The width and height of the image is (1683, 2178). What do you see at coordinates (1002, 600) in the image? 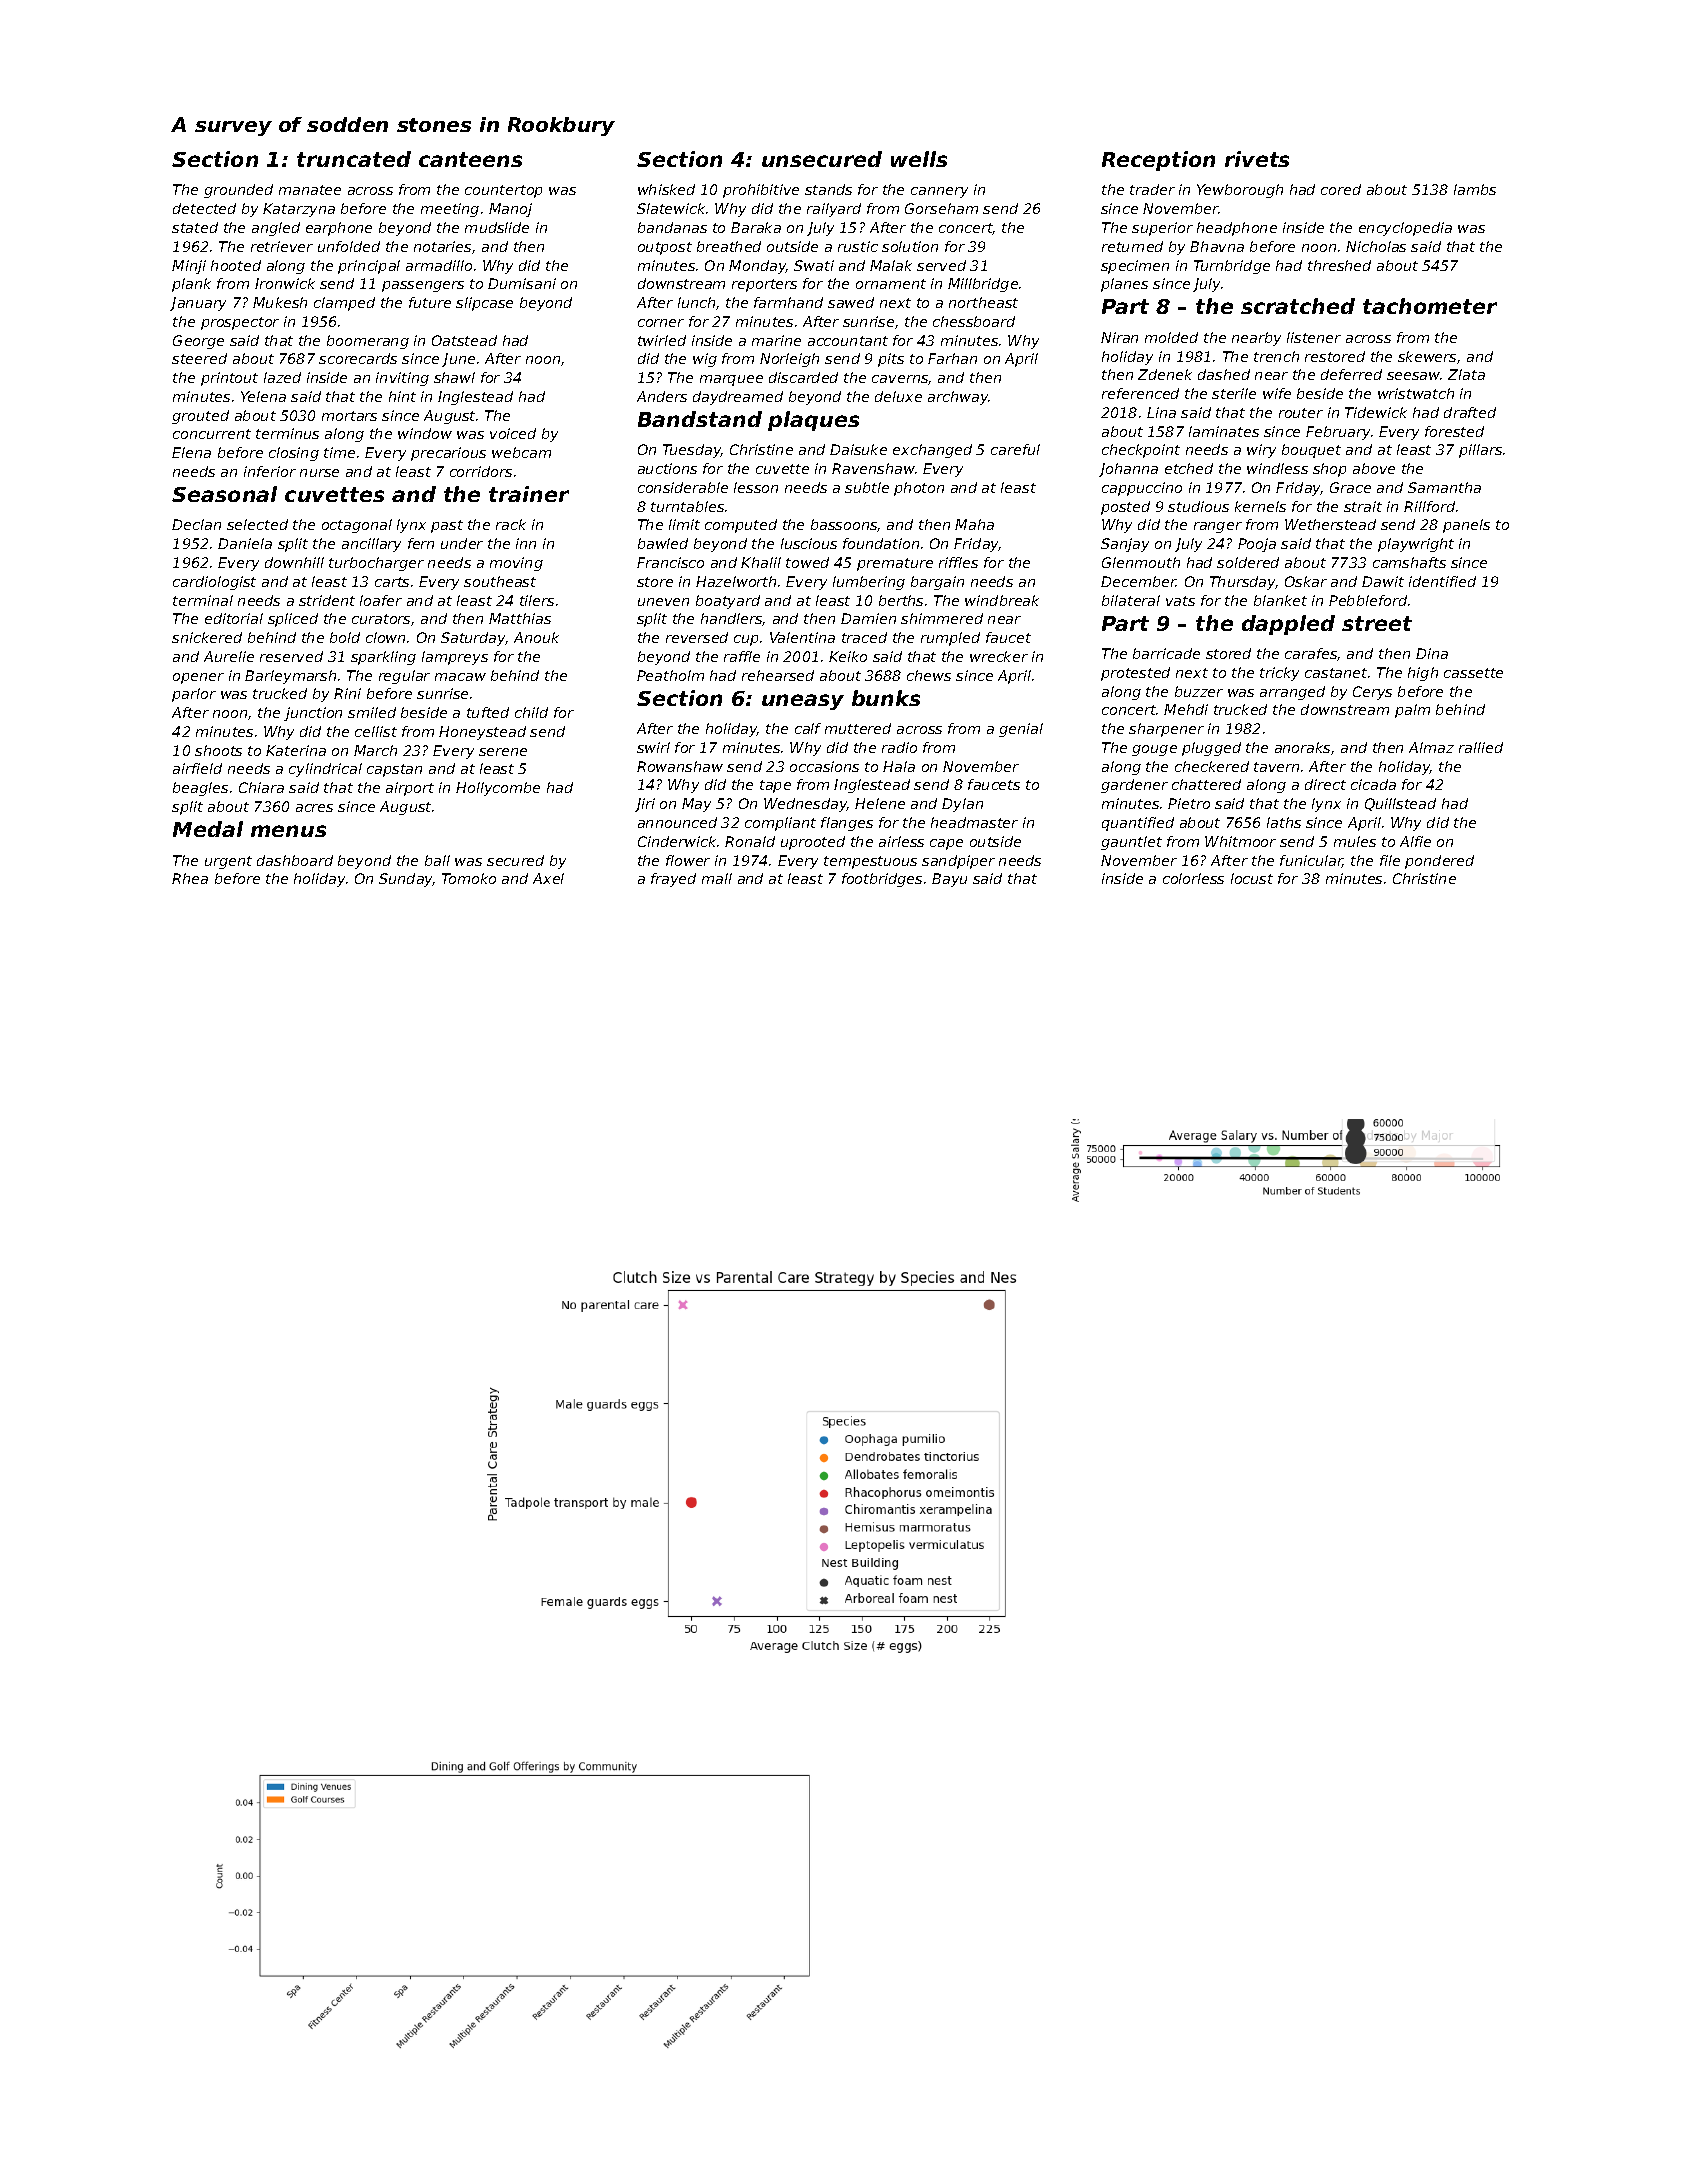
I see `windbreak` at bounding box center [1002, 600].
